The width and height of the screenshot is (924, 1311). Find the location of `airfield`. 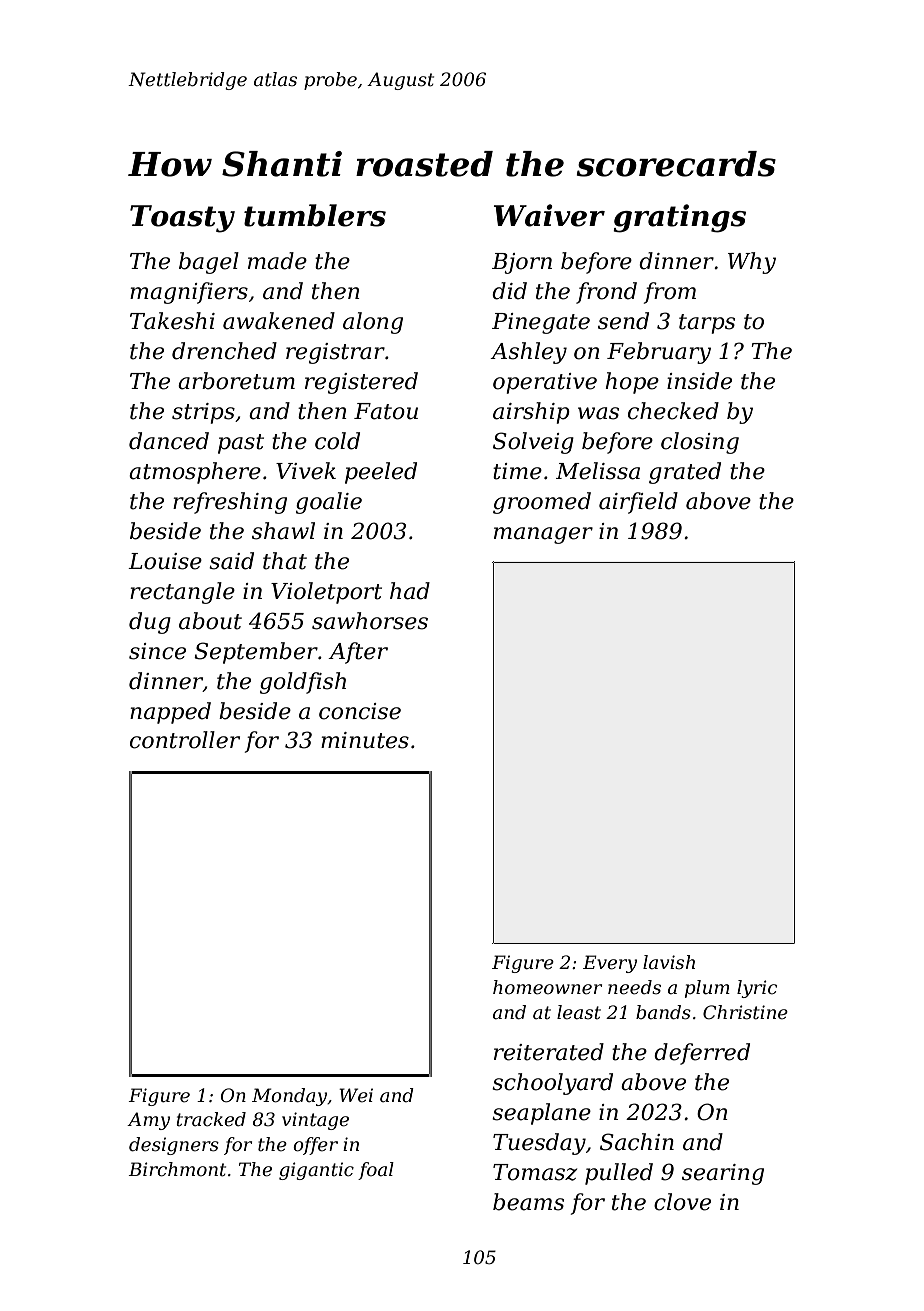

airfield is located at coordinates (638, 503).
